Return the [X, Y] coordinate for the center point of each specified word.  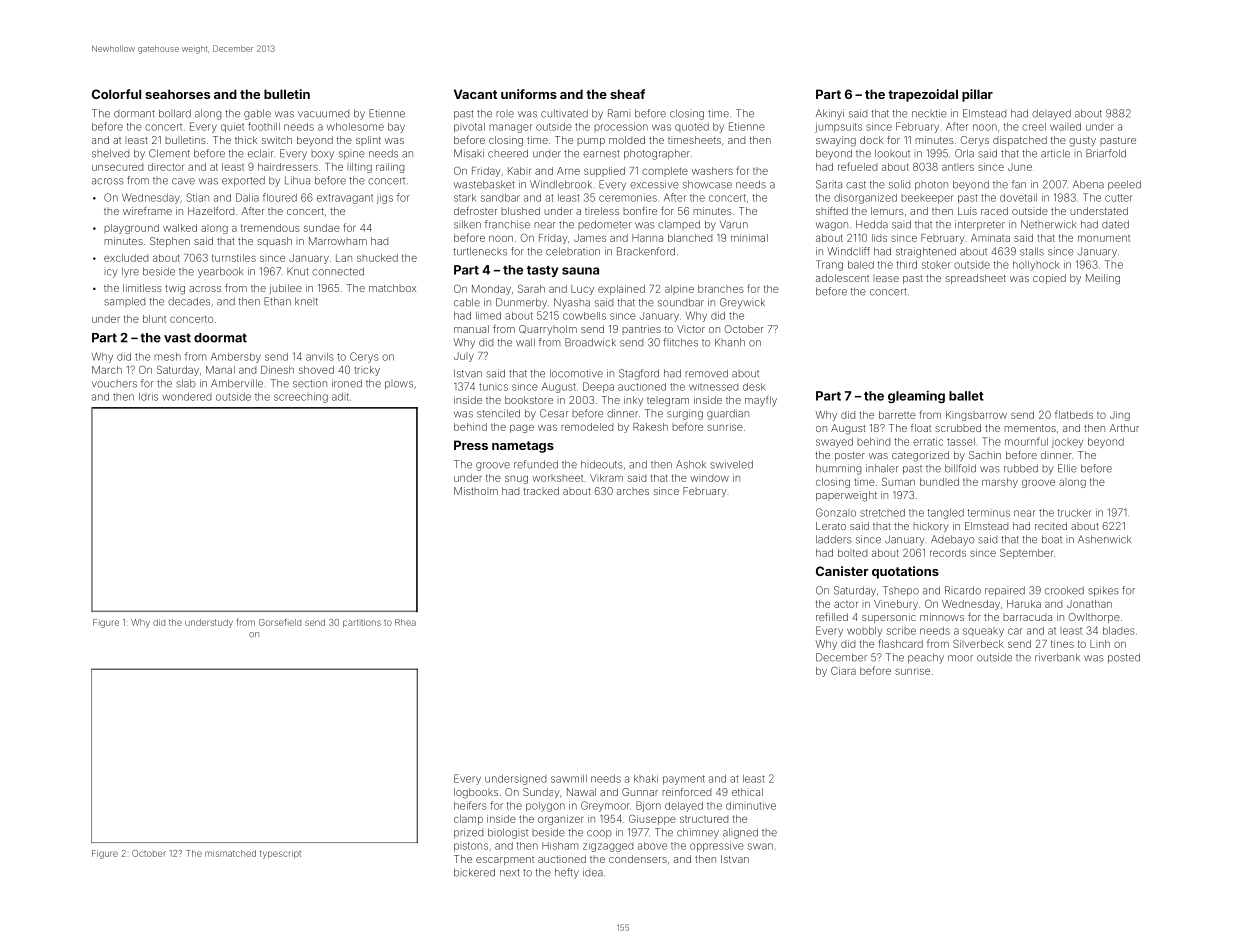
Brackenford [646, 251]
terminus [989, 513]
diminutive [751, 806]
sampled [124, 302]
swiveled [731, 464]
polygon [545, 807]
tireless [602, 211]
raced [994, 211]
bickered [474, 872]
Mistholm [476, 491]
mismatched [230, 853]
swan [760, 846]
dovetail [1018, 198]
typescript [280, 854]
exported [243, 181]
